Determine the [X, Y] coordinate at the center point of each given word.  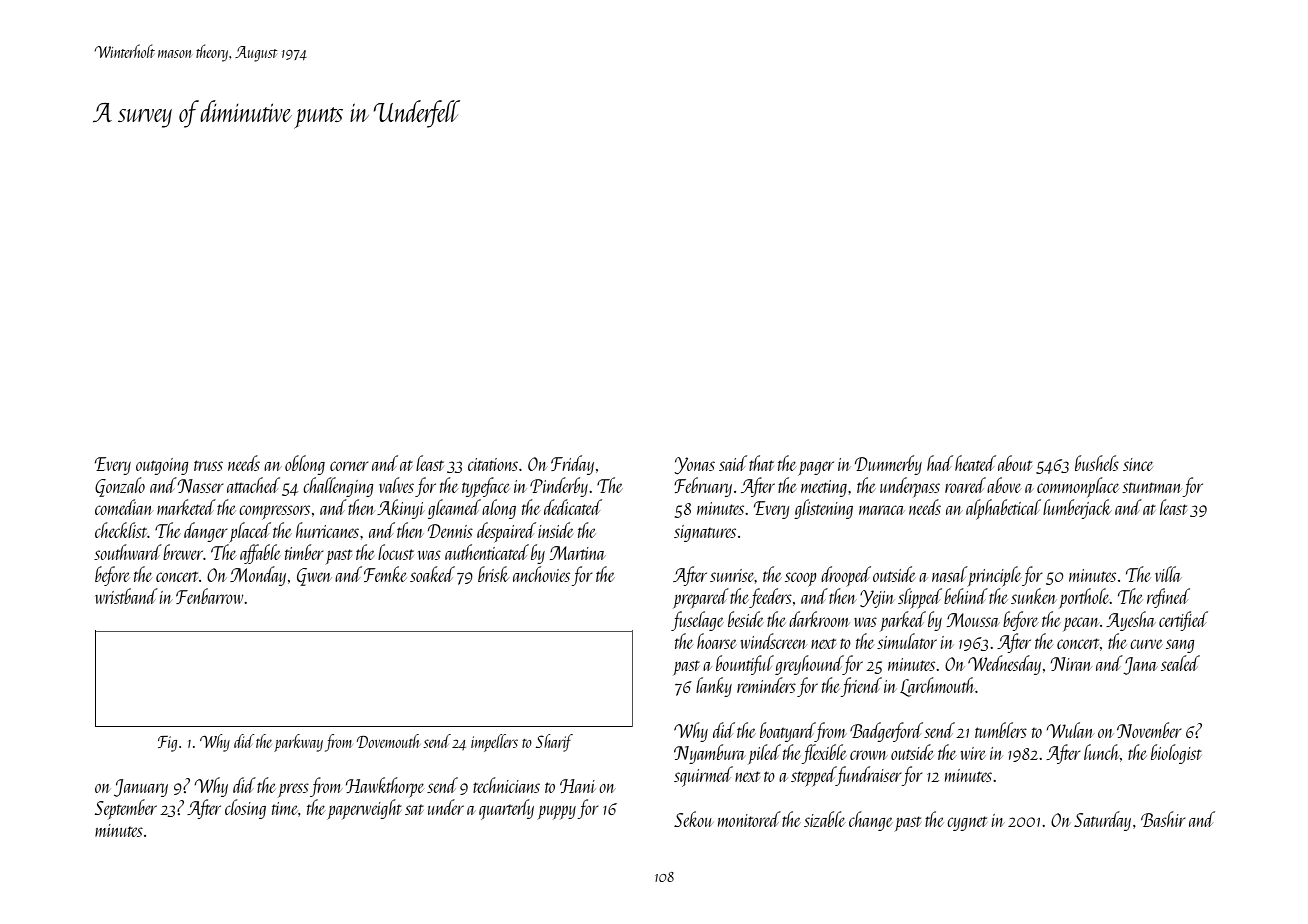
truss [208, 465]
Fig [167, 744]
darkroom [819, 619]
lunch [1102, 752]
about [1015, 463]
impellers [494, 743]
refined [1168, 598]
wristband [126, 596]
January [141, 788]
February [703, 487]
